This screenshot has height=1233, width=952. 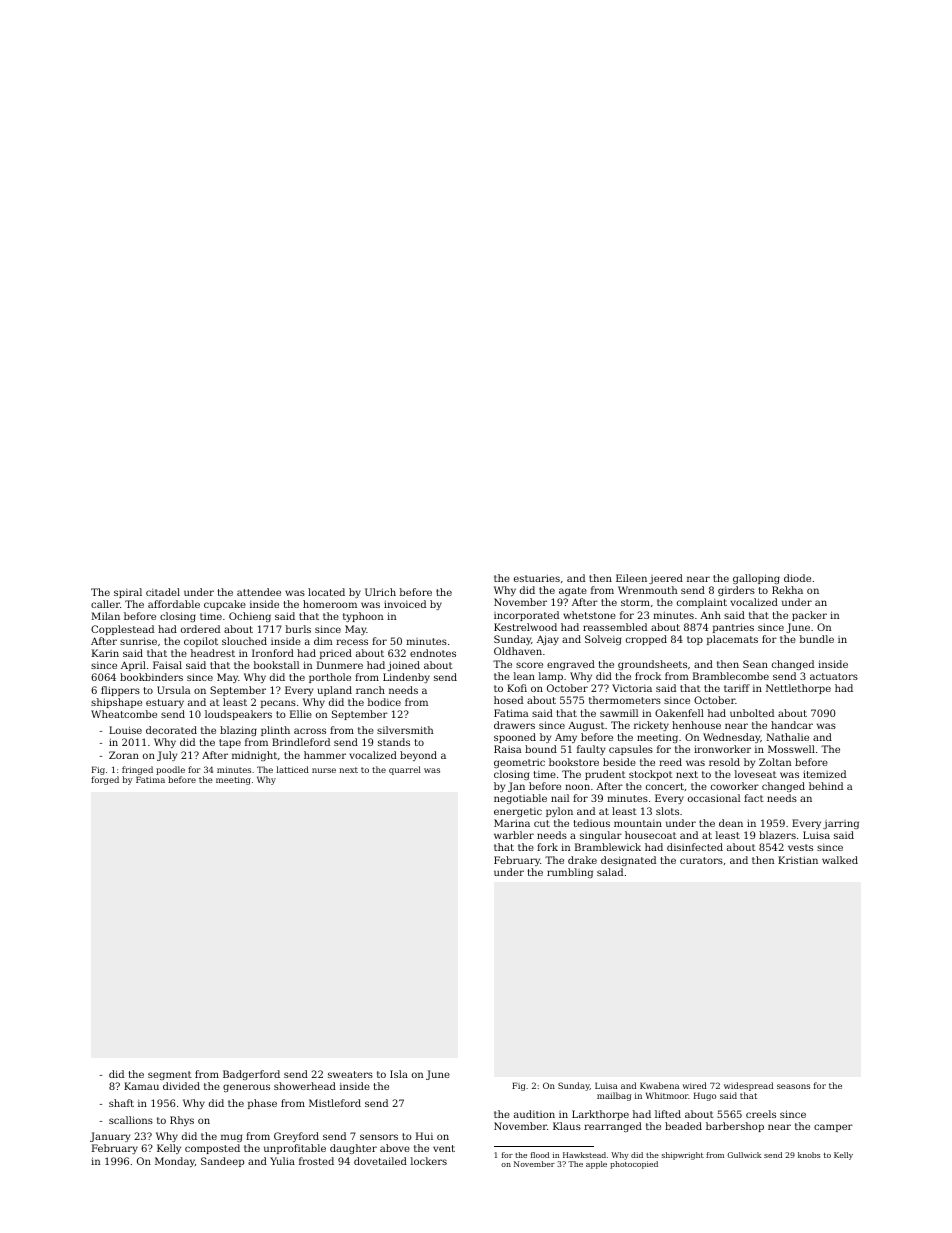 What do you see at coordinates (405, 604) in the screenshot?
I see `invoiced` at bounding box center [405, 604].
